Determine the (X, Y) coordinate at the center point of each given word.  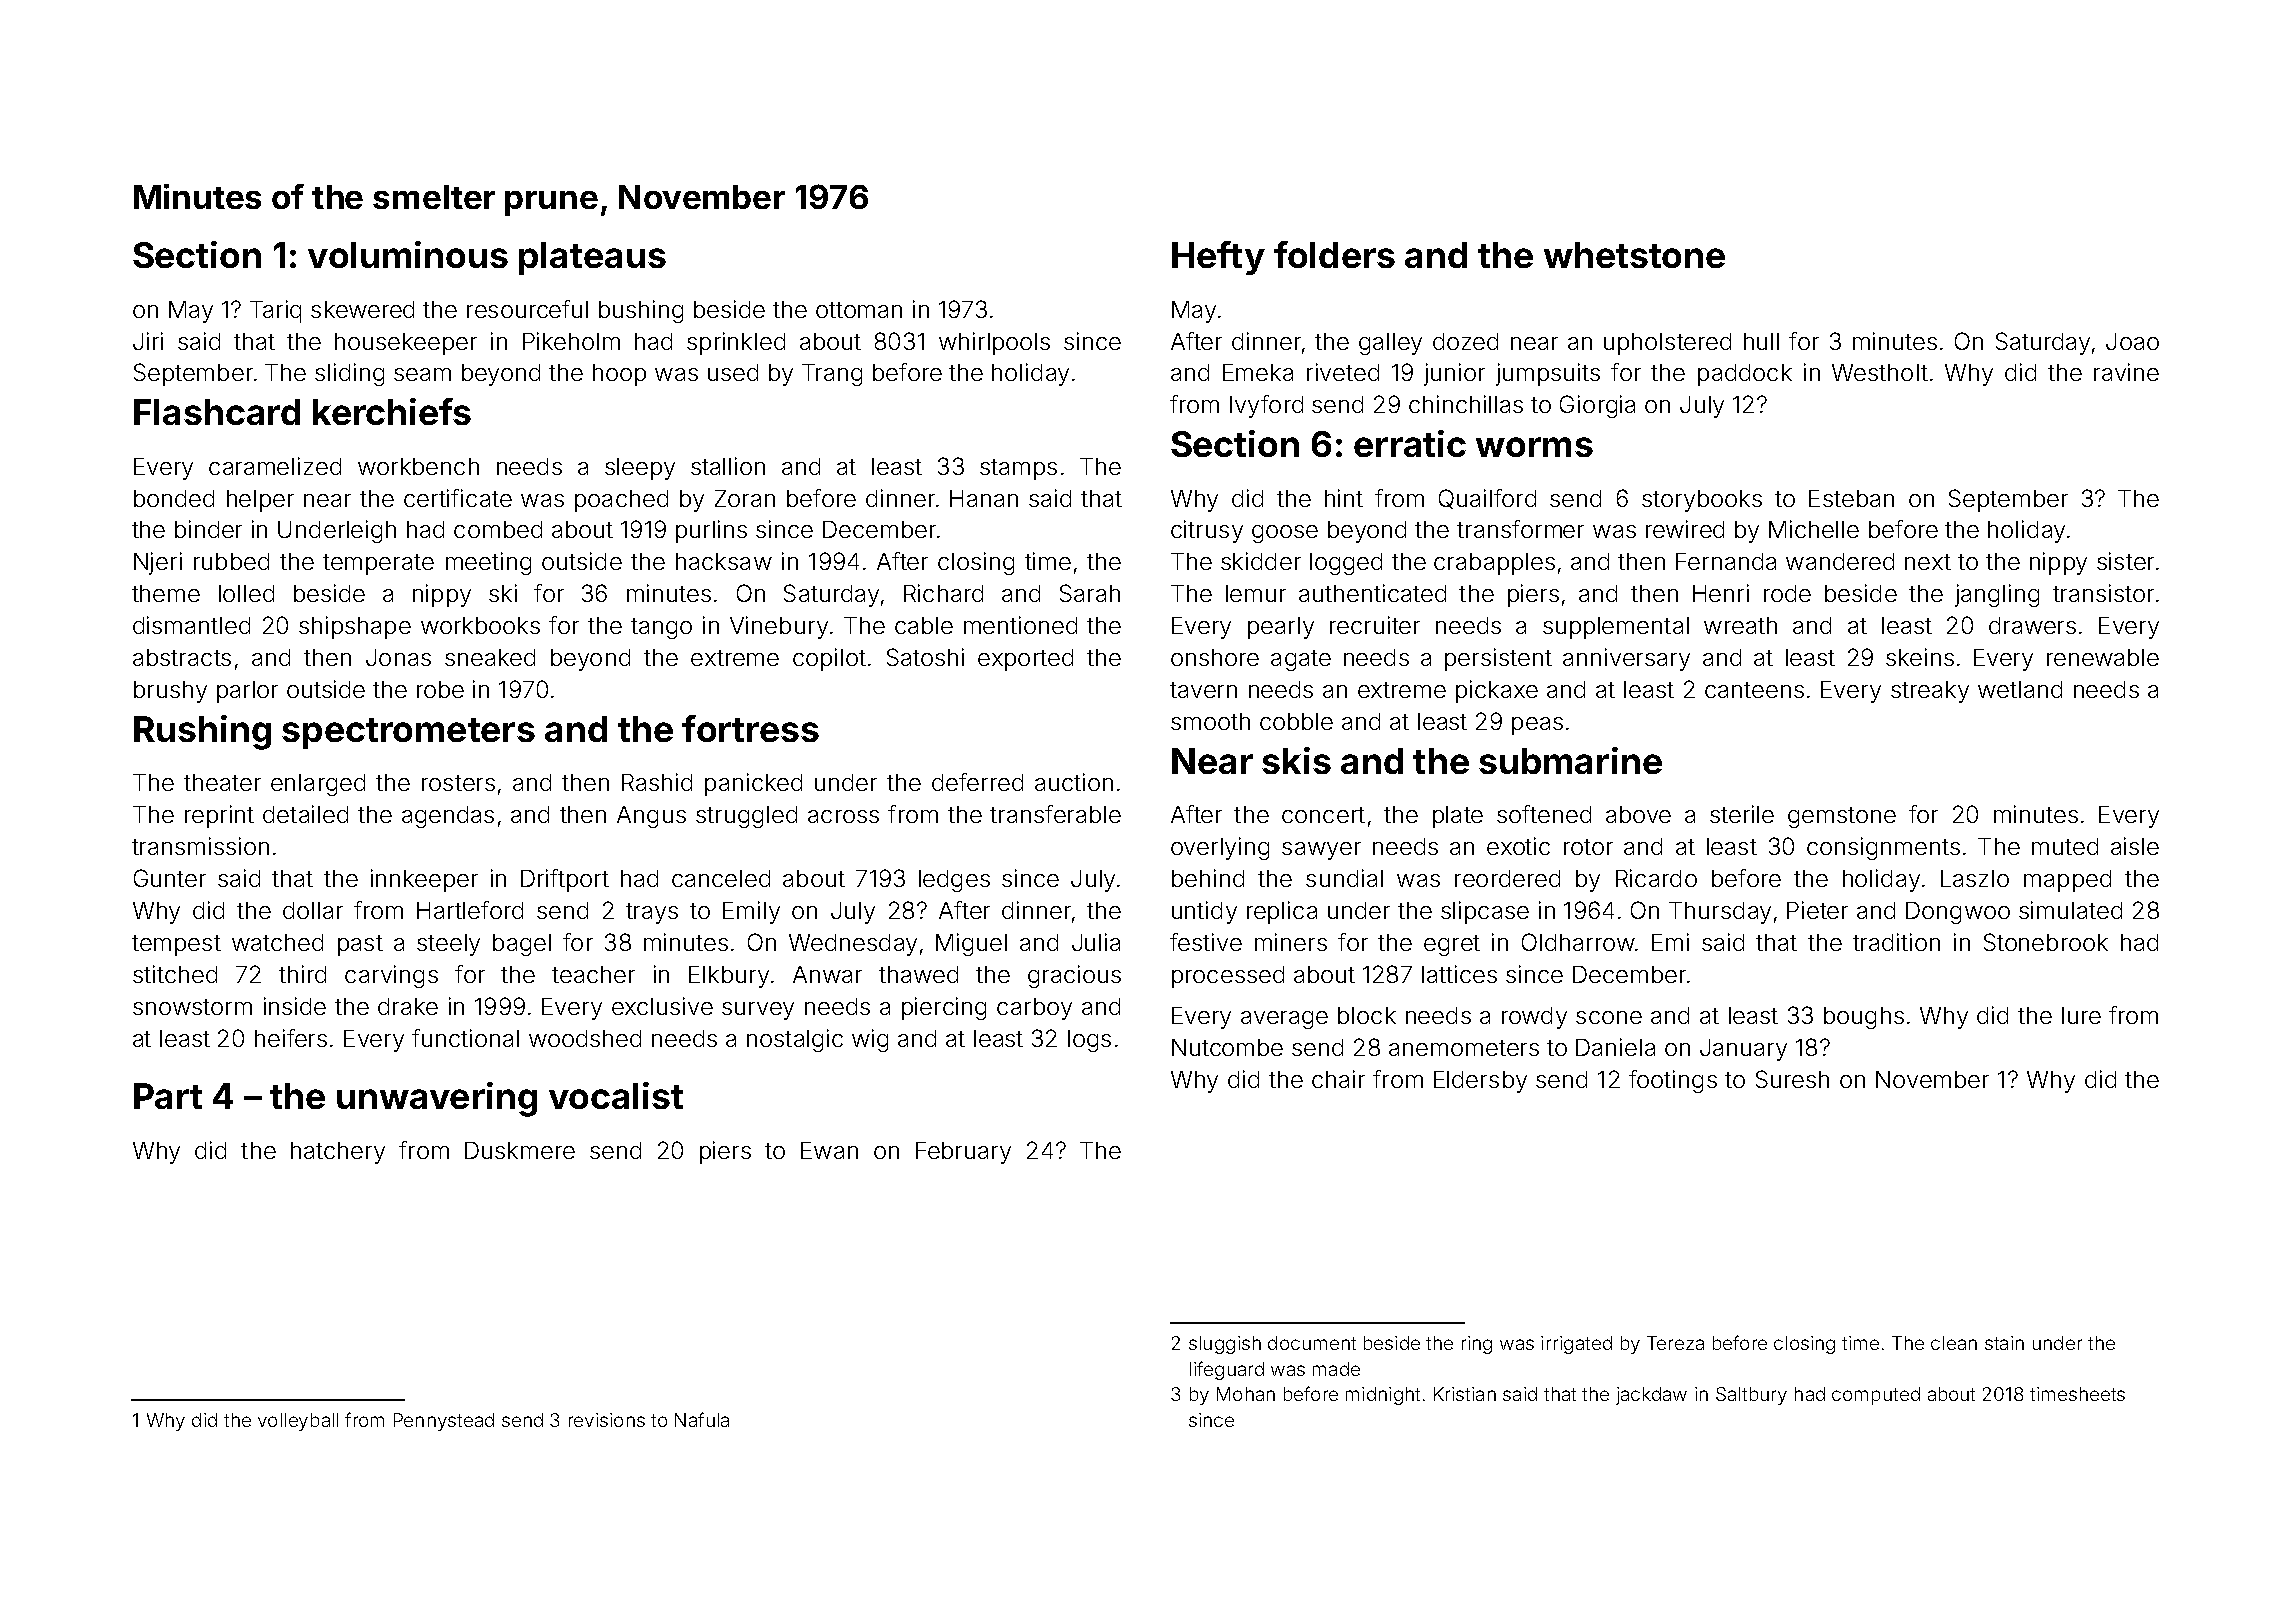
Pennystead (444, 1422)
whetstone (1634, 255)
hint (1344, 498)
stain (2004, 1343)
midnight (1383, 1396)
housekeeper (406, 344)
